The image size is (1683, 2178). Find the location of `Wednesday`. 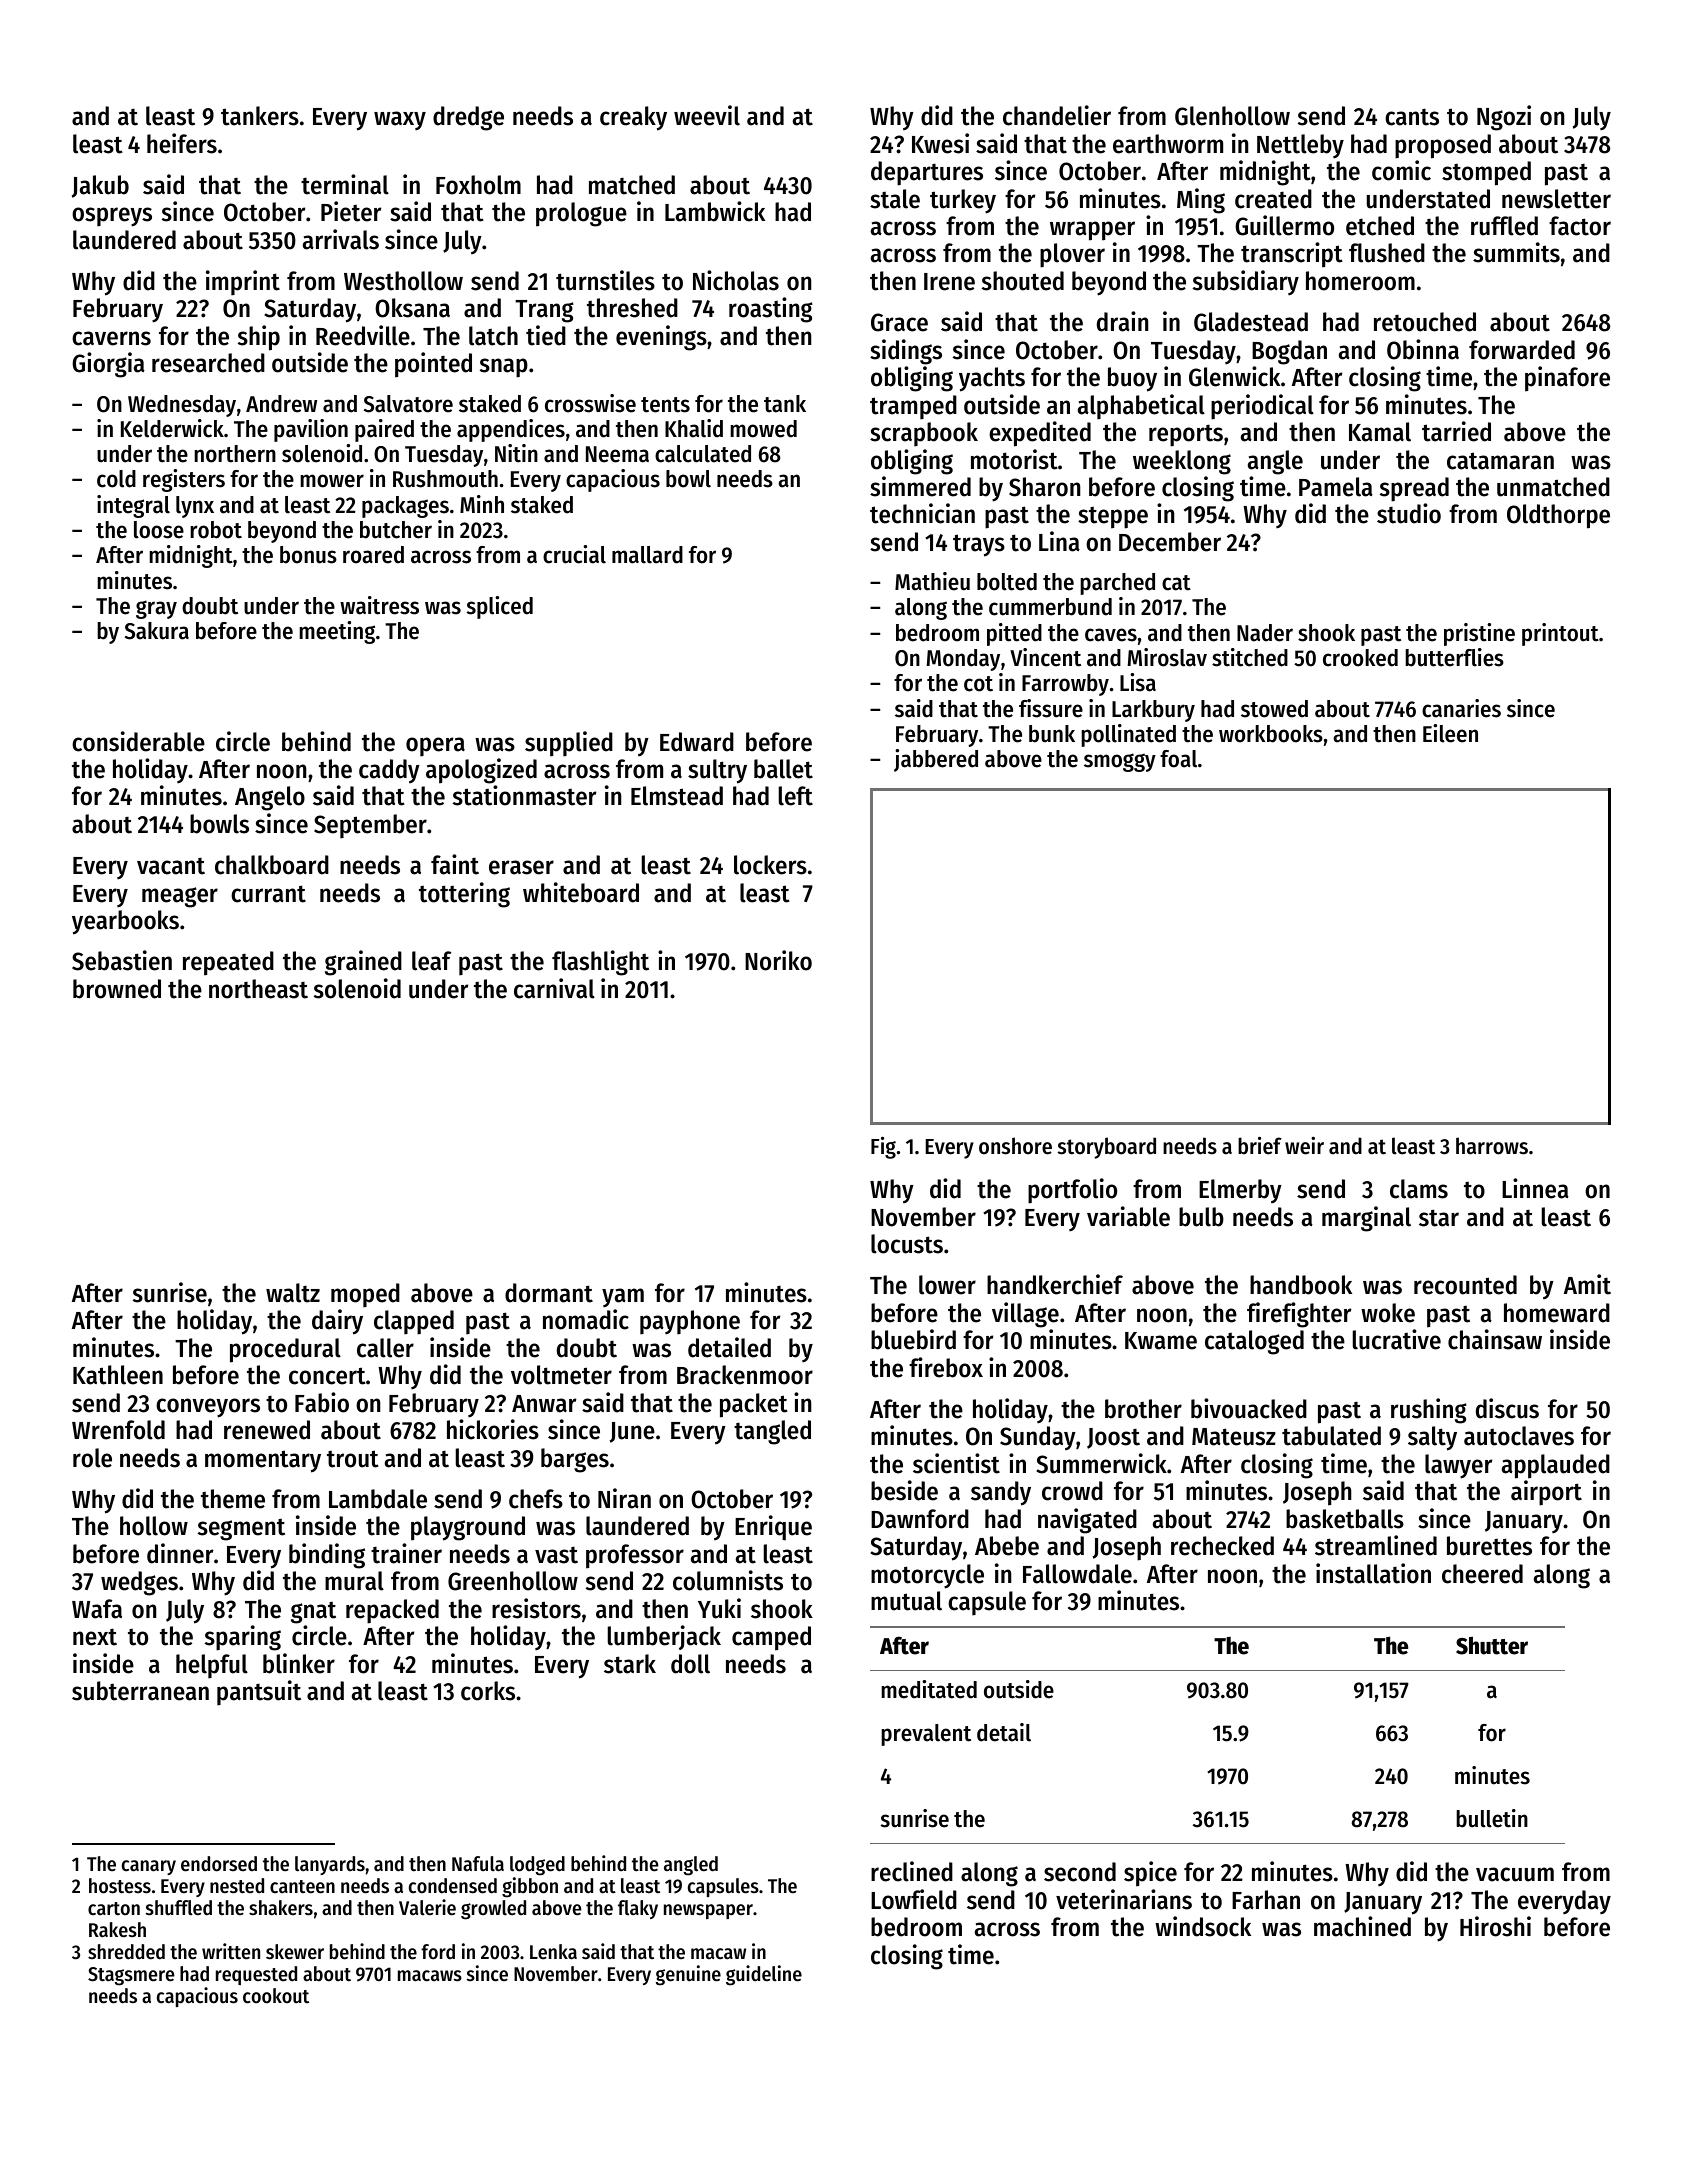

Wednesday is located at coordinates (182, 406).
